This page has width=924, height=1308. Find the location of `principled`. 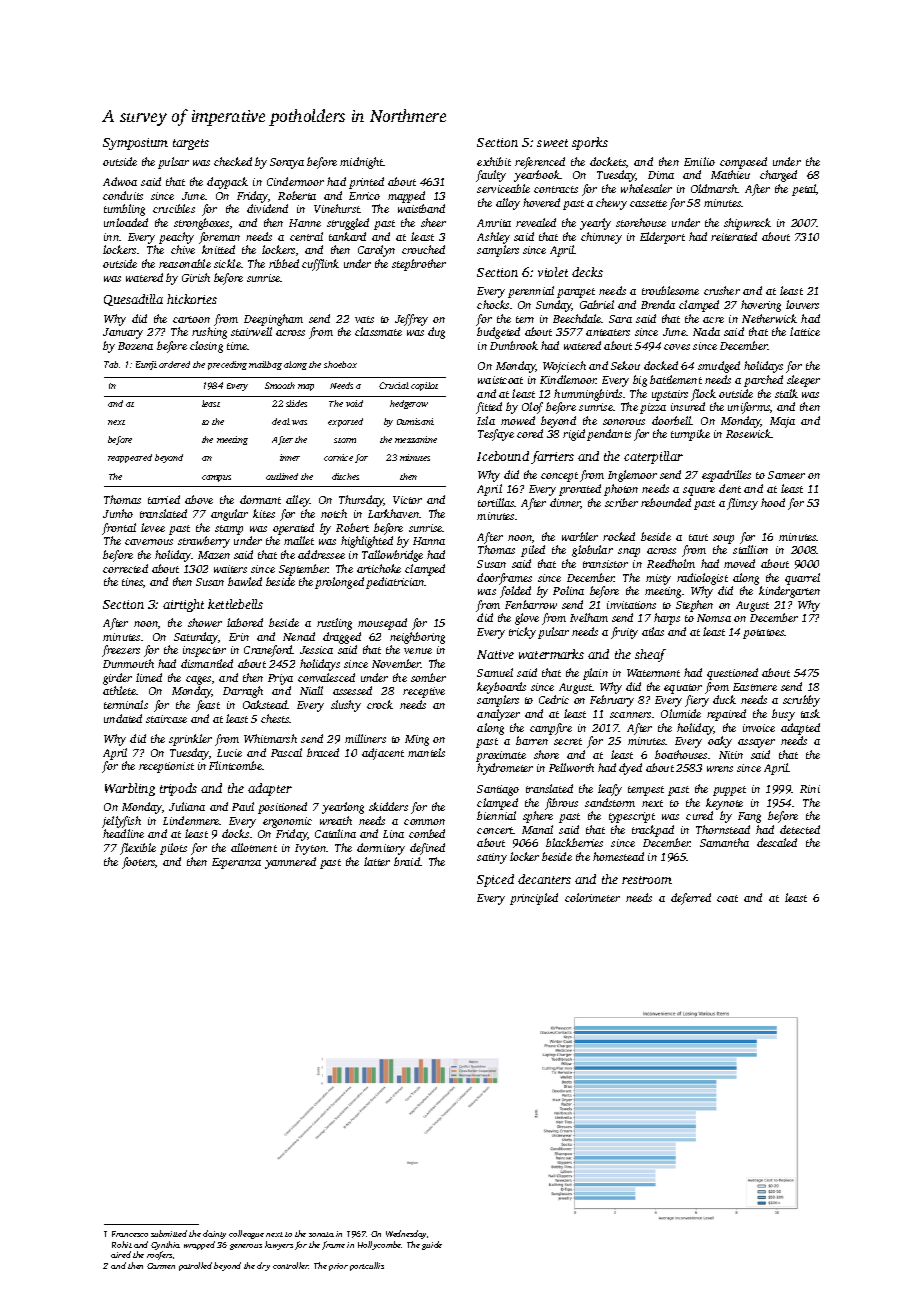

principled is located at coordinates (534, 899).
